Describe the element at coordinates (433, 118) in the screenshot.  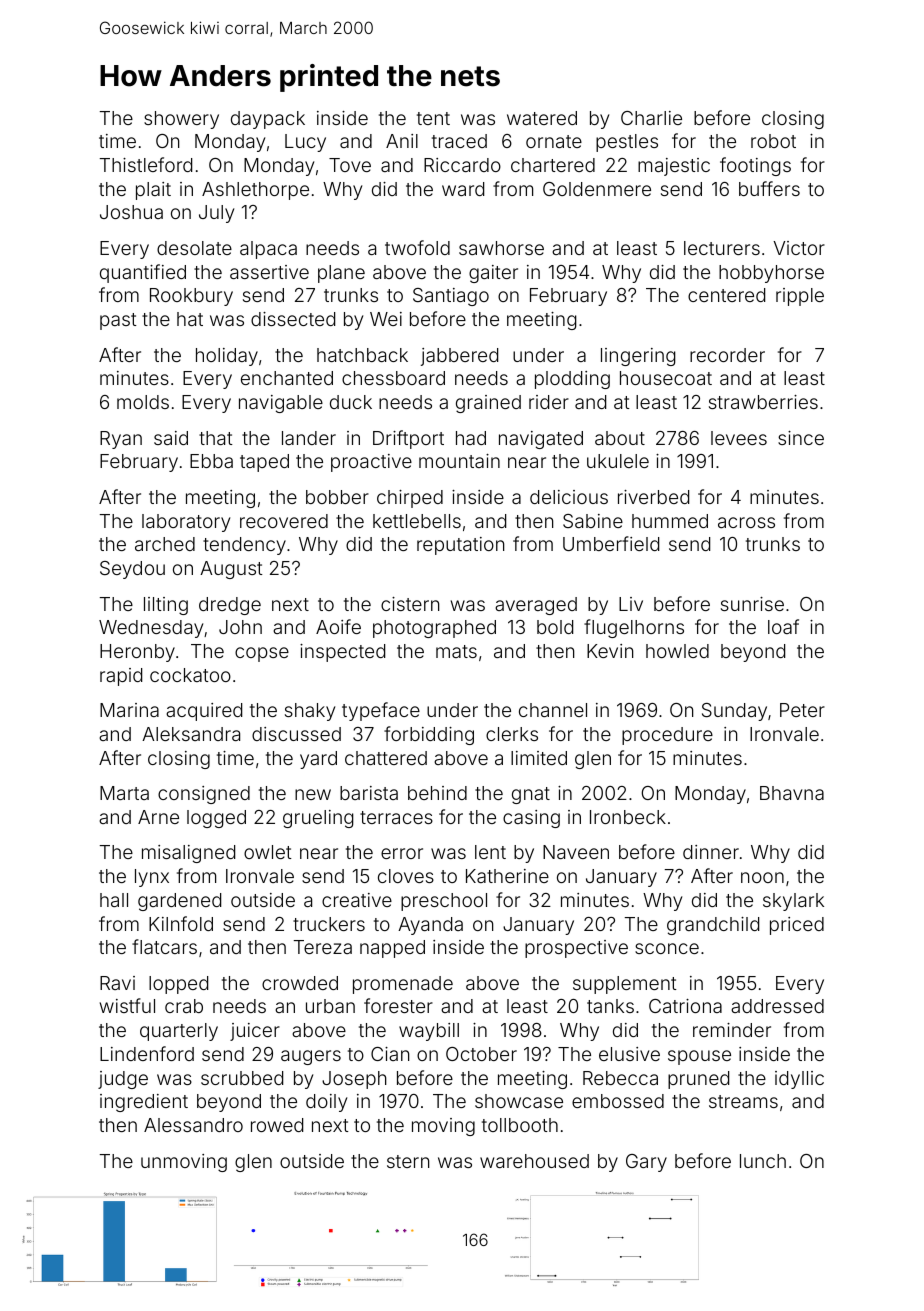
I see `tent` at that location.
